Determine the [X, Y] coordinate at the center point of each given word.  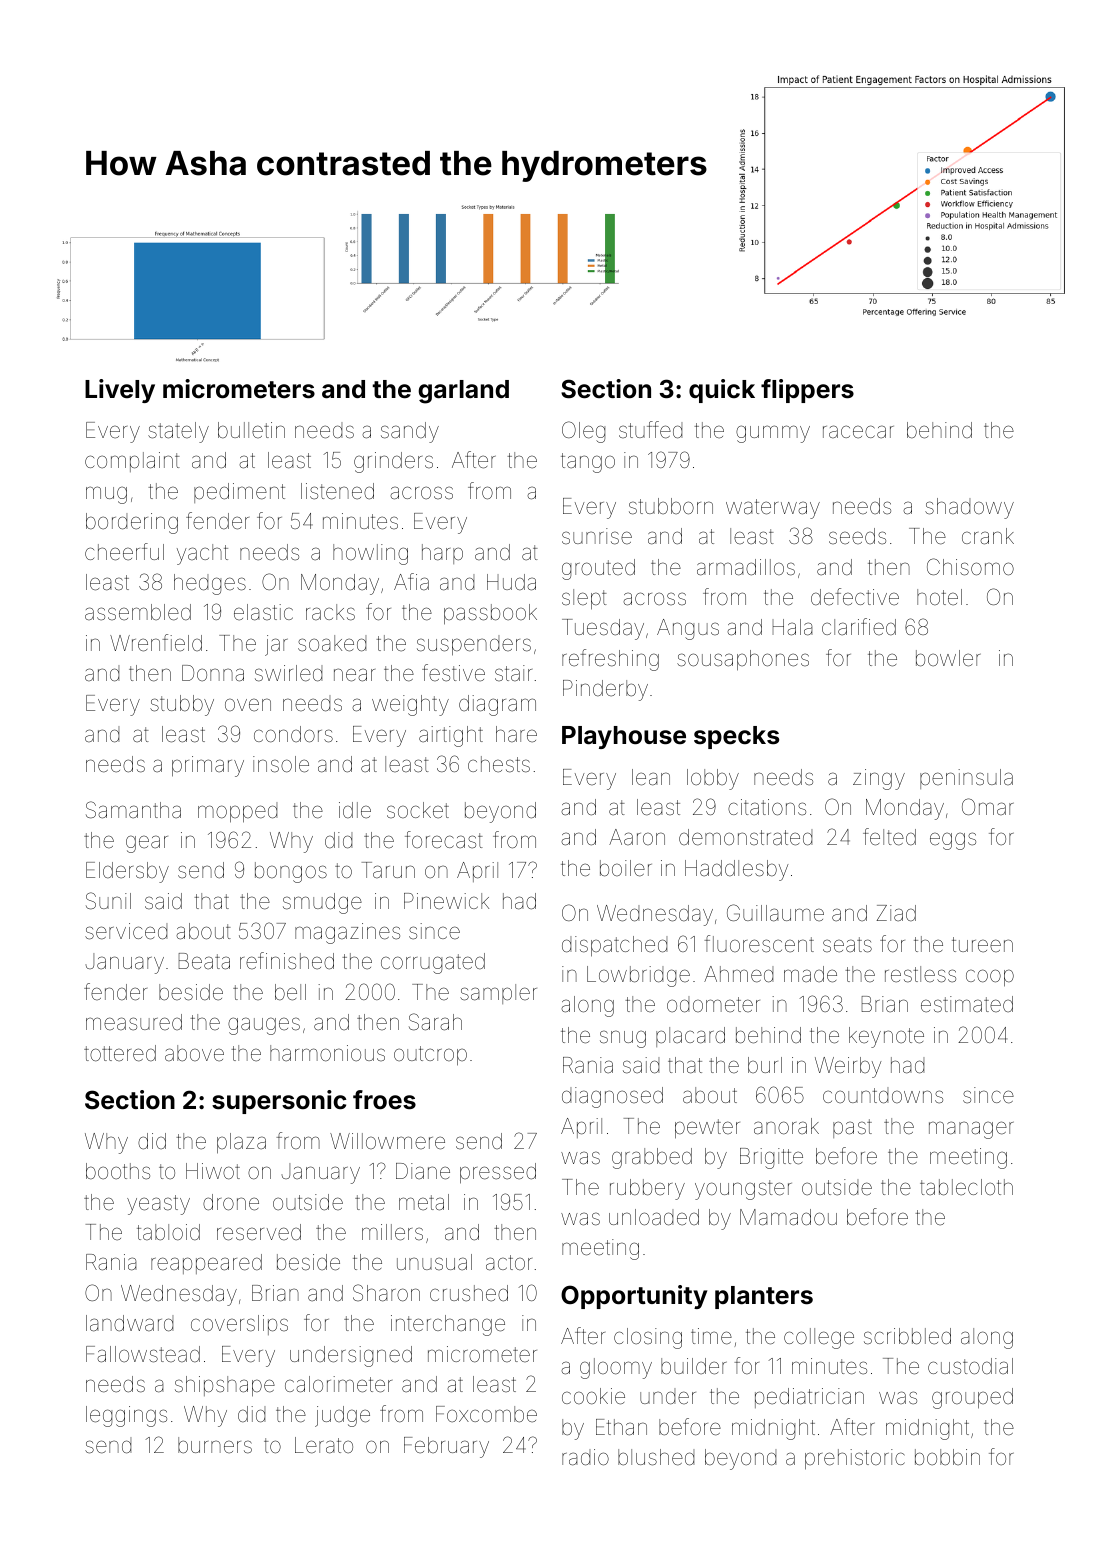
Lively [120, 391]
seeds [857, 536]
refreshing [610, 660]
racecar [858, 431]
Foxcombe [486, 1414]
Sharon [386, 1293]
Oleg [583, 432]
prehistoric [855, 1459]
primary [208, 766]
